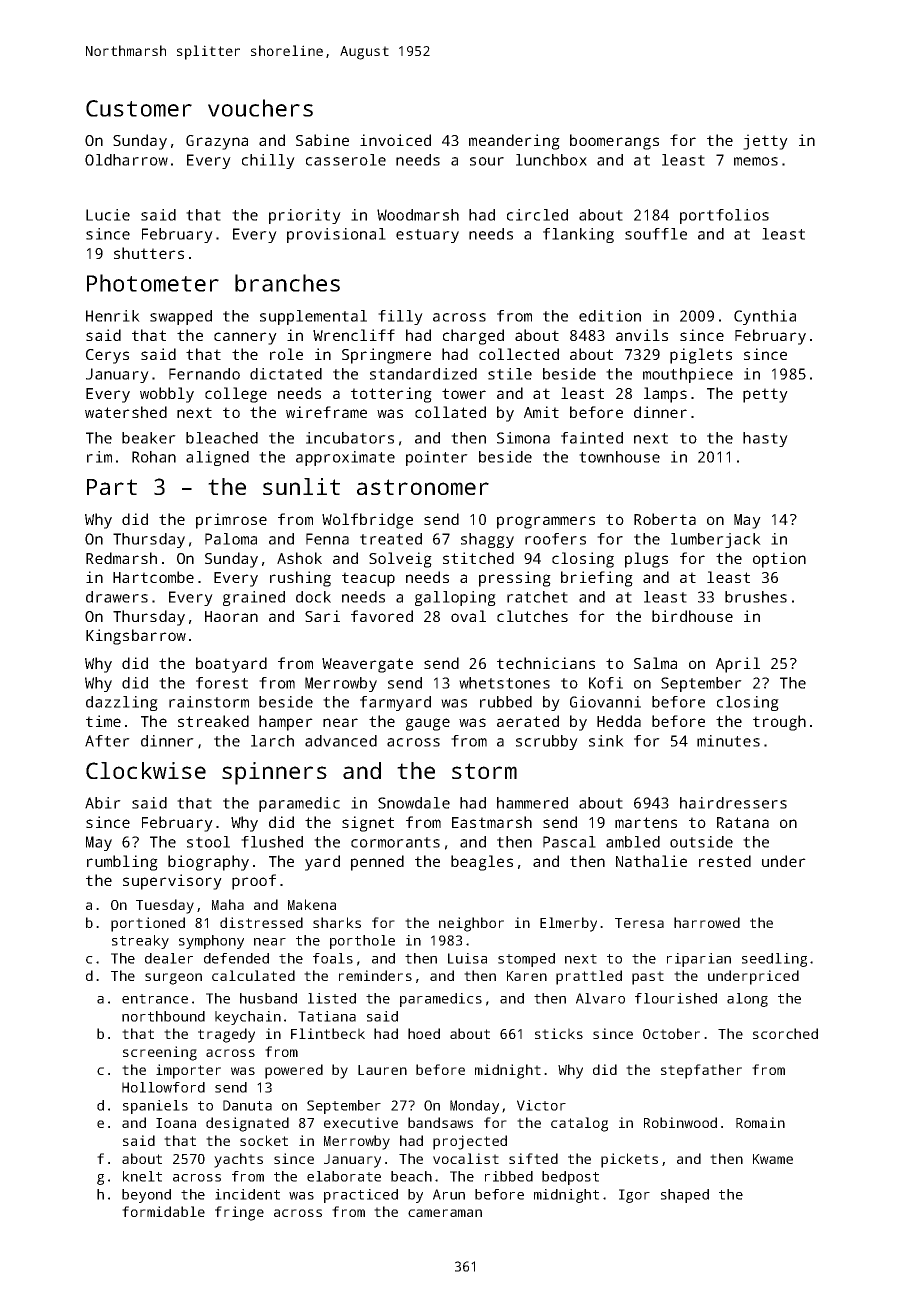 This page has height=1316, width=908. I want to click on stool, so click(208, 842).
